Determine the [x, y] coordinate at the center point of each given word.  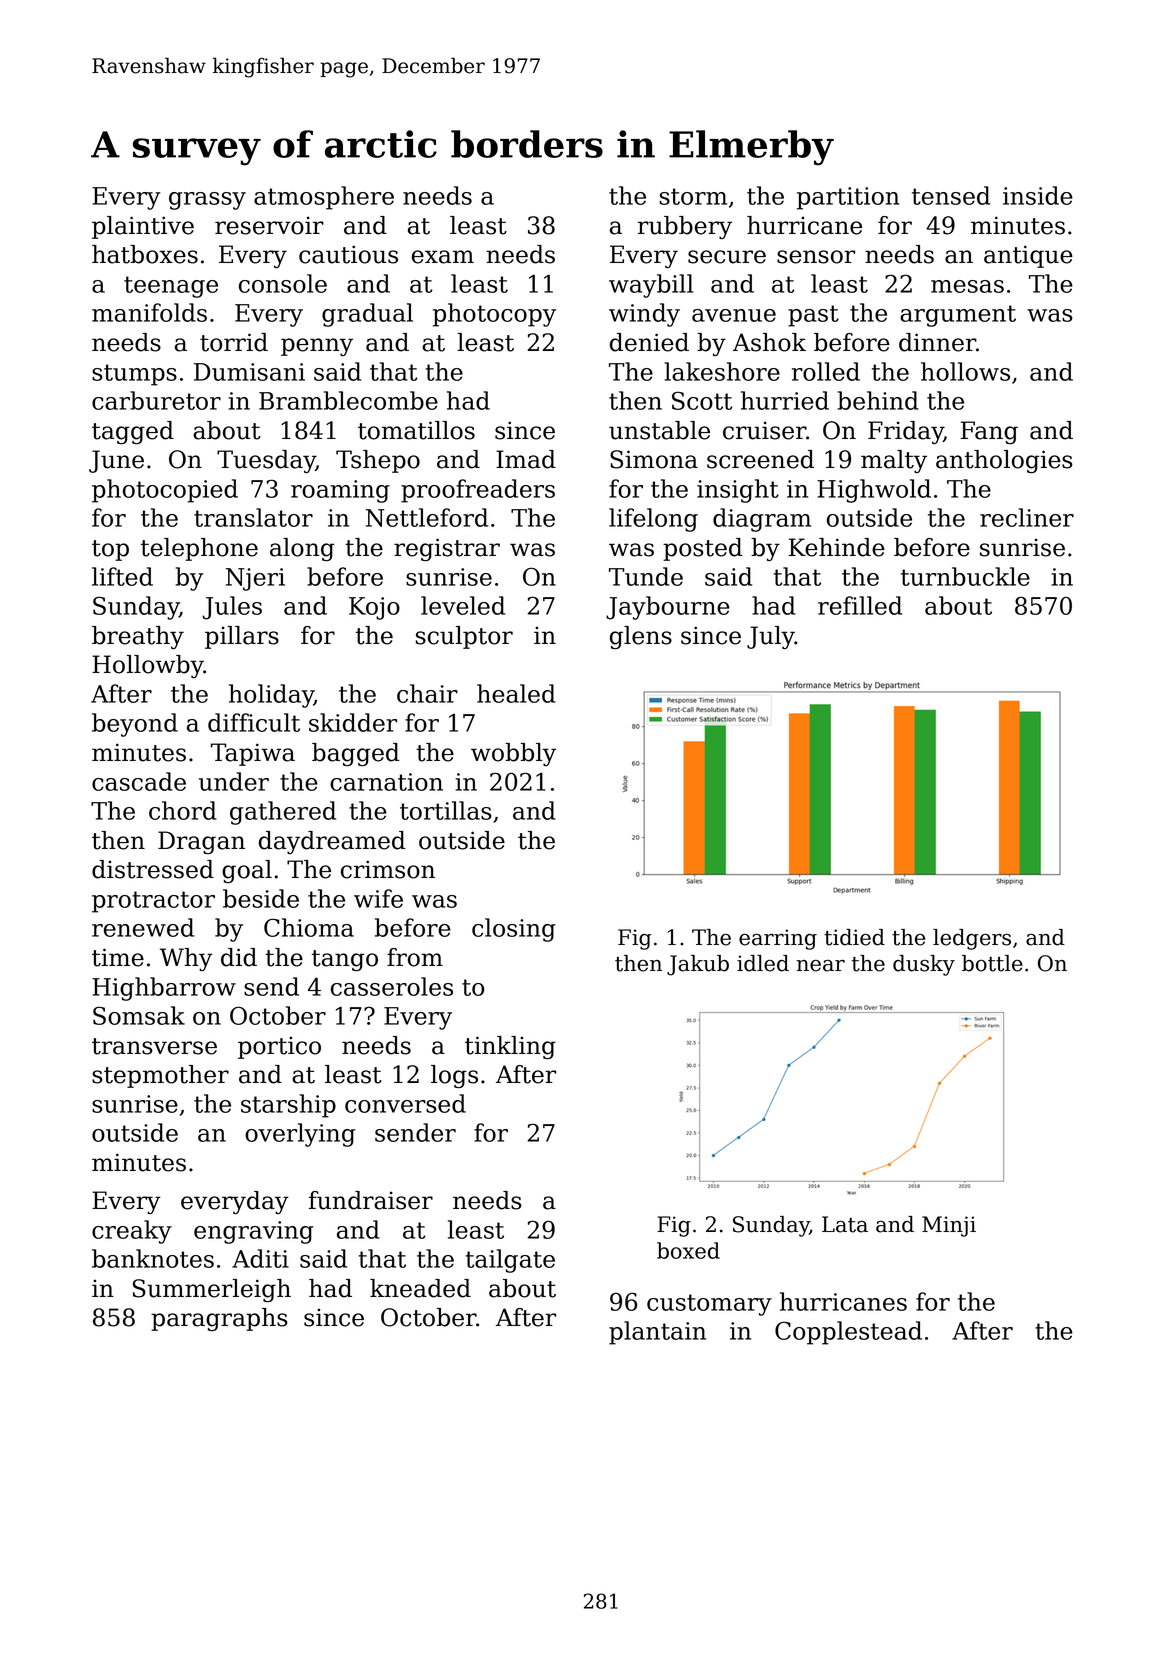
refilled [860, 605]
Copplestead [848, 1333]
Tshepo [378, 461]
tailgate [510, 1261]
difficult [254, 722]
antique [1028, 256]
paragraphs [219, 1319]
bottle [992, 963]
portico [279, 1047]
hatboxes [145, 254]
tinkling [510, 1047]
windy [644, 315]
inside [1038, 195]
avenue [734, 315]
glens [641, 637]
